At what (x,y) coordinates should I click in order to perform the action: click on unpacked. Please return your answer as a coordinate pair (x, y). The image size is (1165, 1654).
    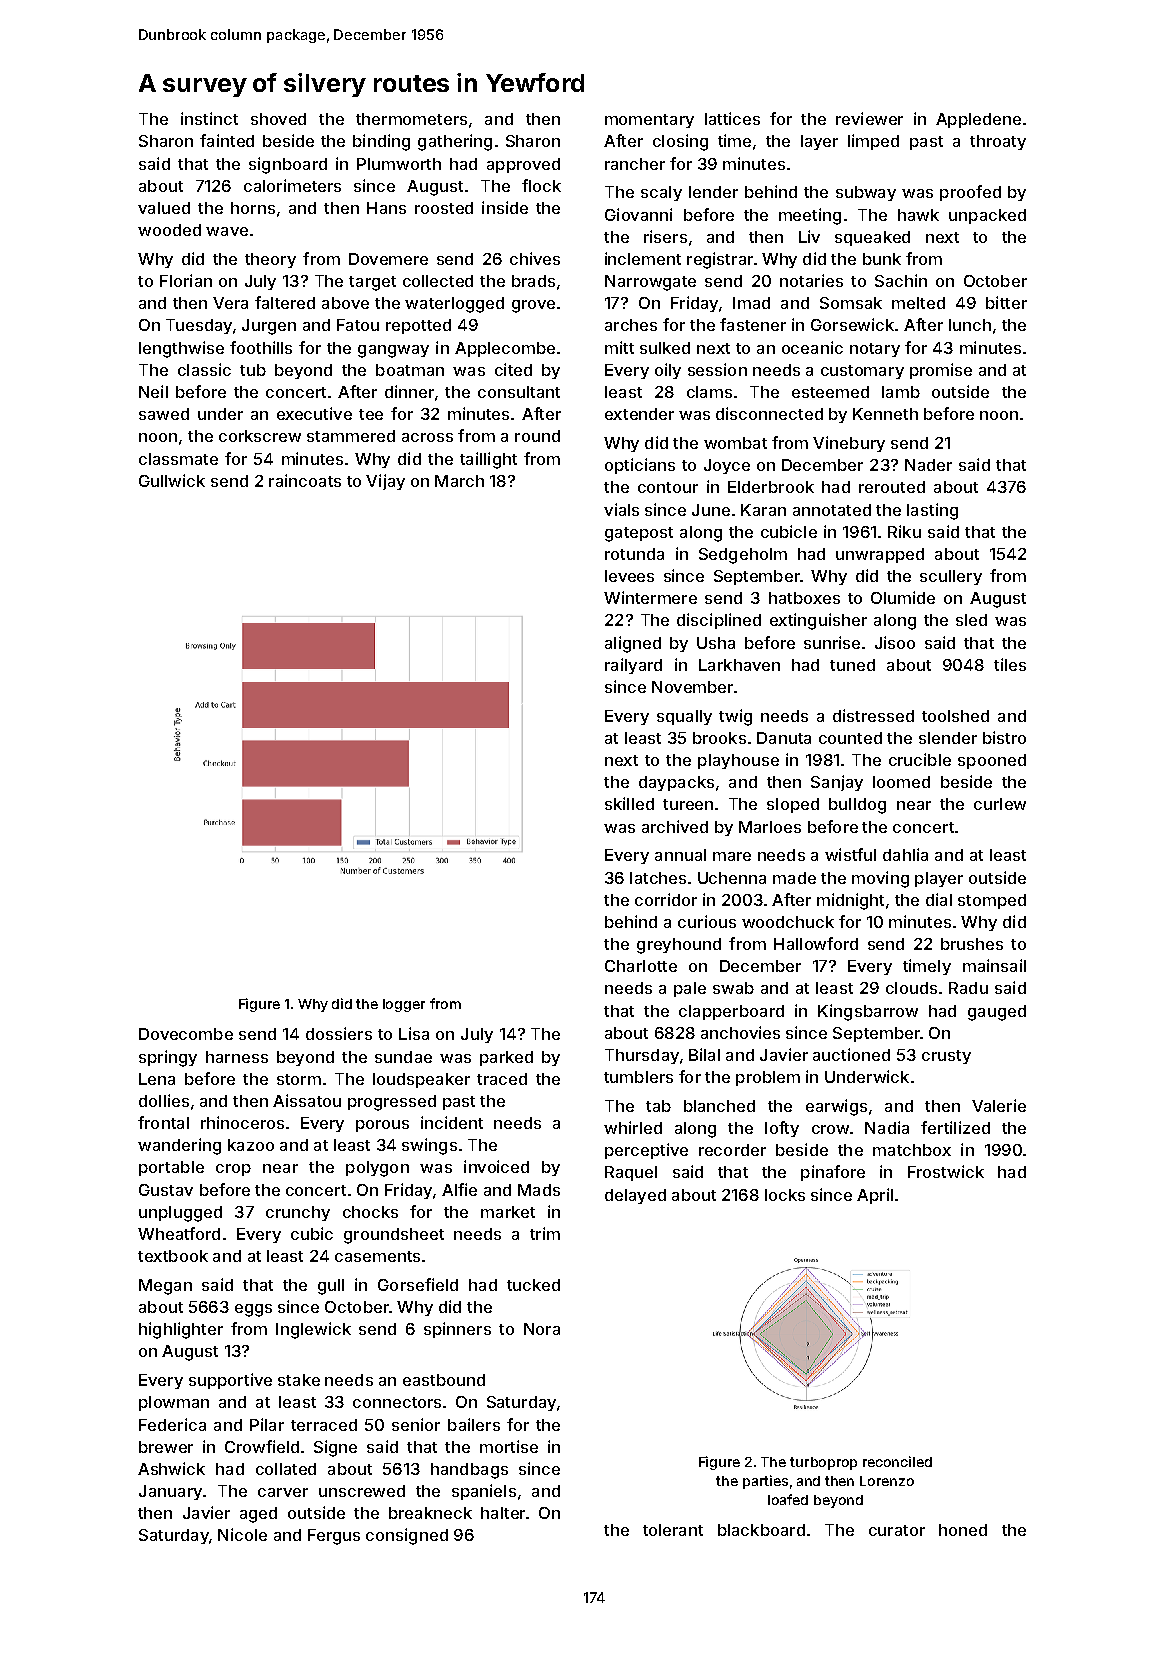
    Looking at the image, I should click on (987, 216).
